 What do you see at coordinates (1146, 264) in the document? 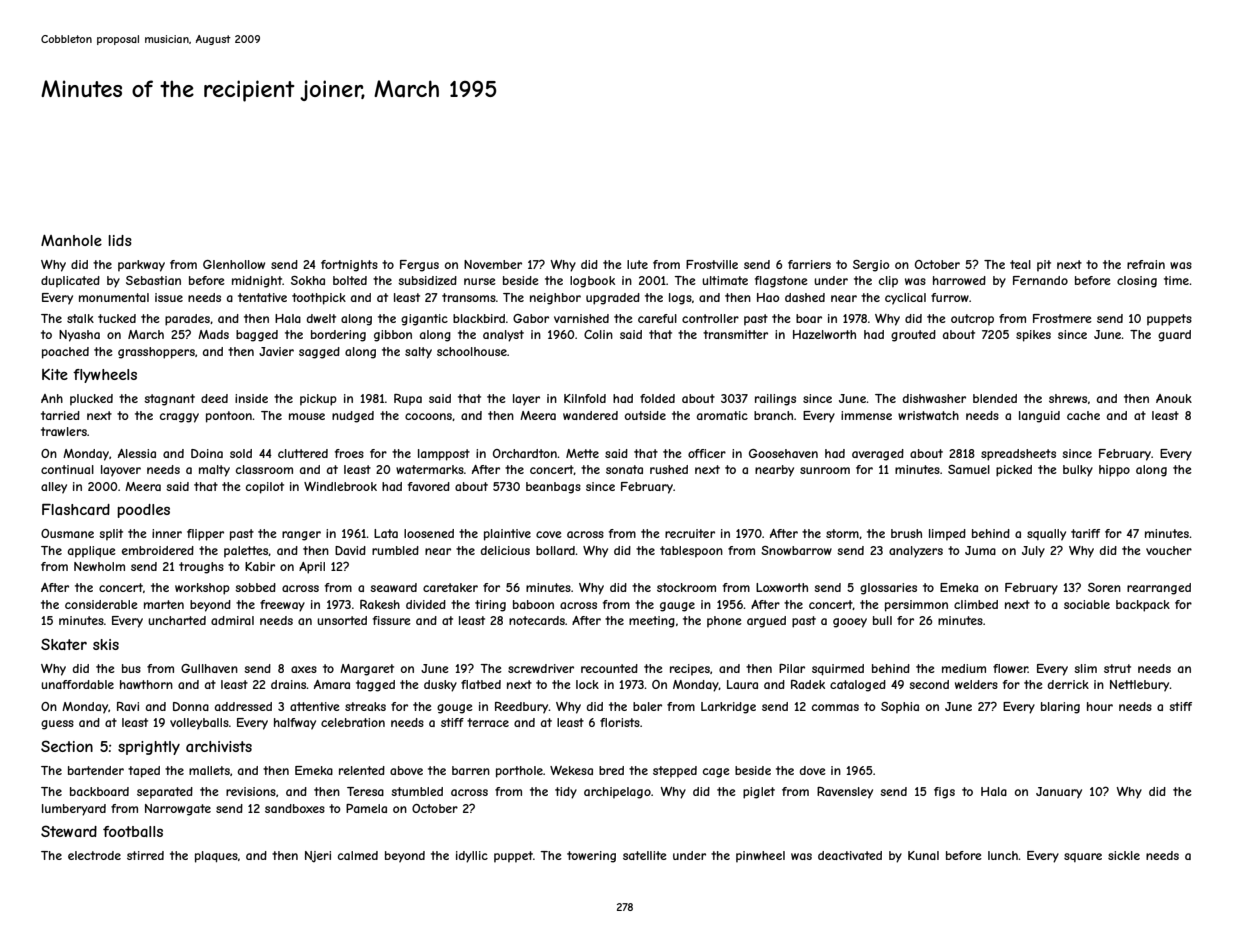
I see `refrain` at bounding box center [1146, 264].
